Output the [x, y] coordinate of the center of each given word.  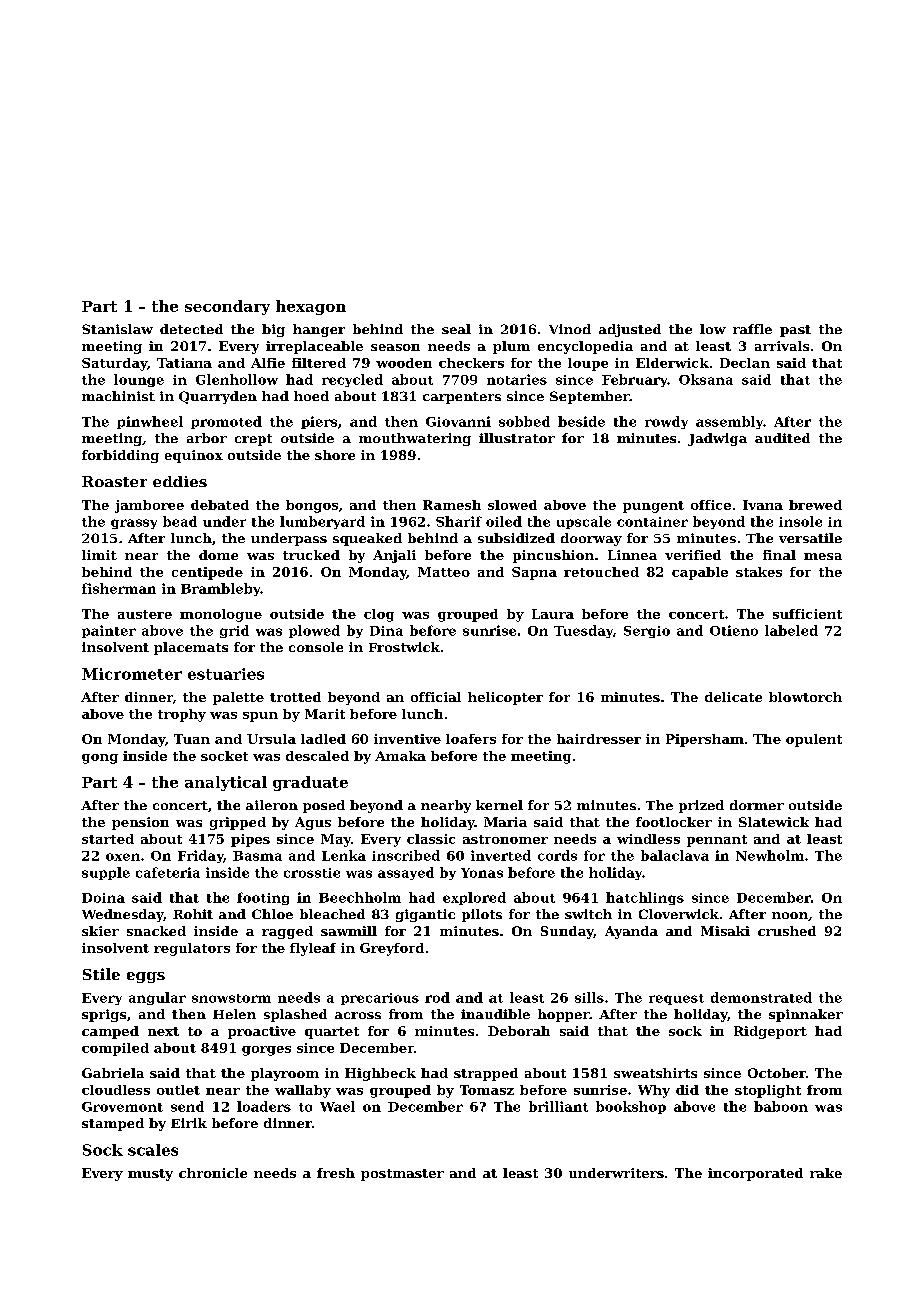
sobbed [524, 421]
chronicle [213, 1173]
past [795, 331]
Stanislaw [117, 329]
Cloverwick [679, 914]
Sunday [567, 932]
